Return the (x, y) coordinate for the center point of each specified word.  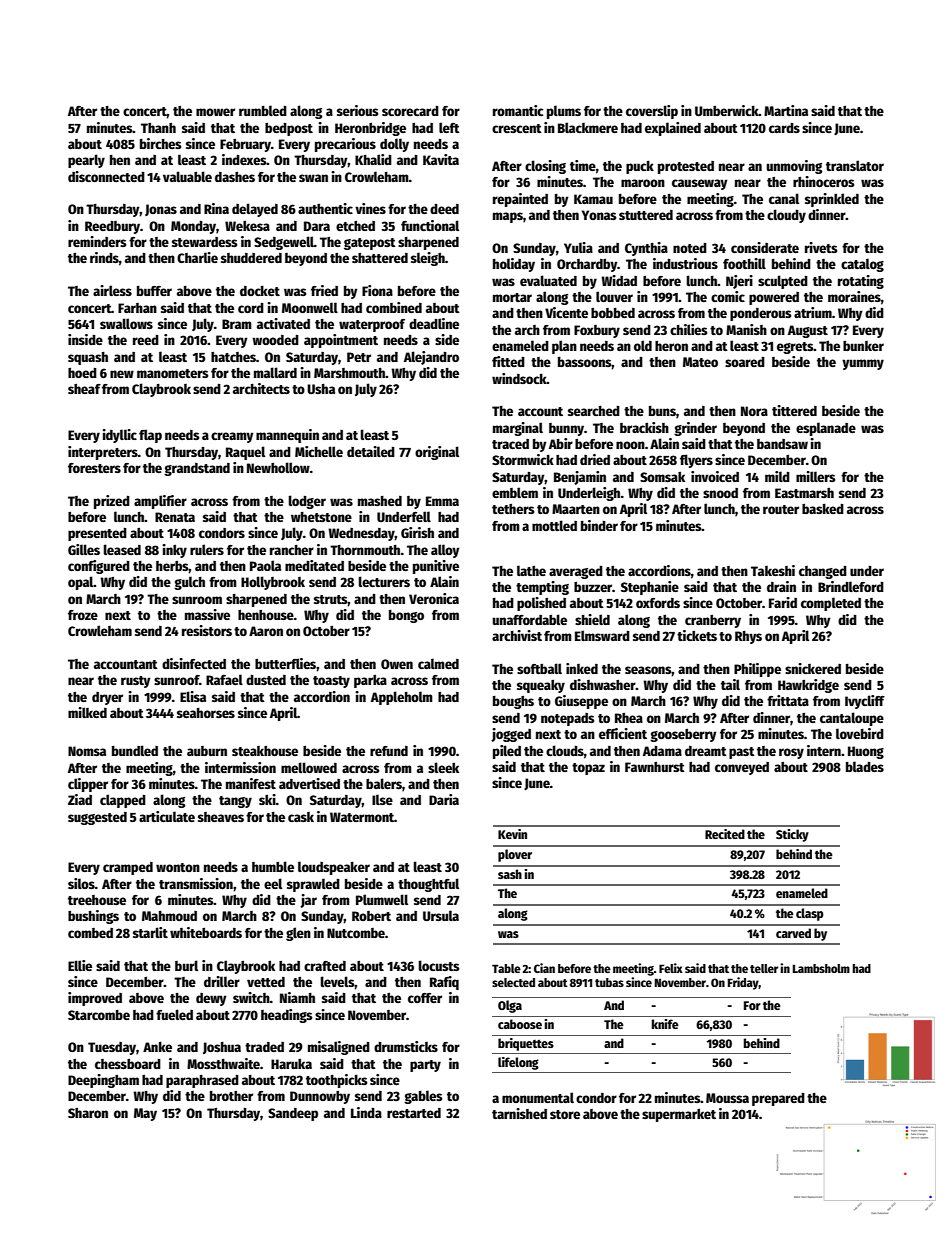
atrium (813, 312)
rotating (861, 282)
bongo (406, 616)
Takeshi (773, 570)
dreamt (706, 751)
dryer (107, 698)
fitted (508, 361)
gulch (189, 583)
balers (384, 783)
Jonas (161, 210)
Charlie (197, 257)
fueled (174, 1014)
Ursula (441, 915)
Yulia (578, 247)
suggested (97, 818)
